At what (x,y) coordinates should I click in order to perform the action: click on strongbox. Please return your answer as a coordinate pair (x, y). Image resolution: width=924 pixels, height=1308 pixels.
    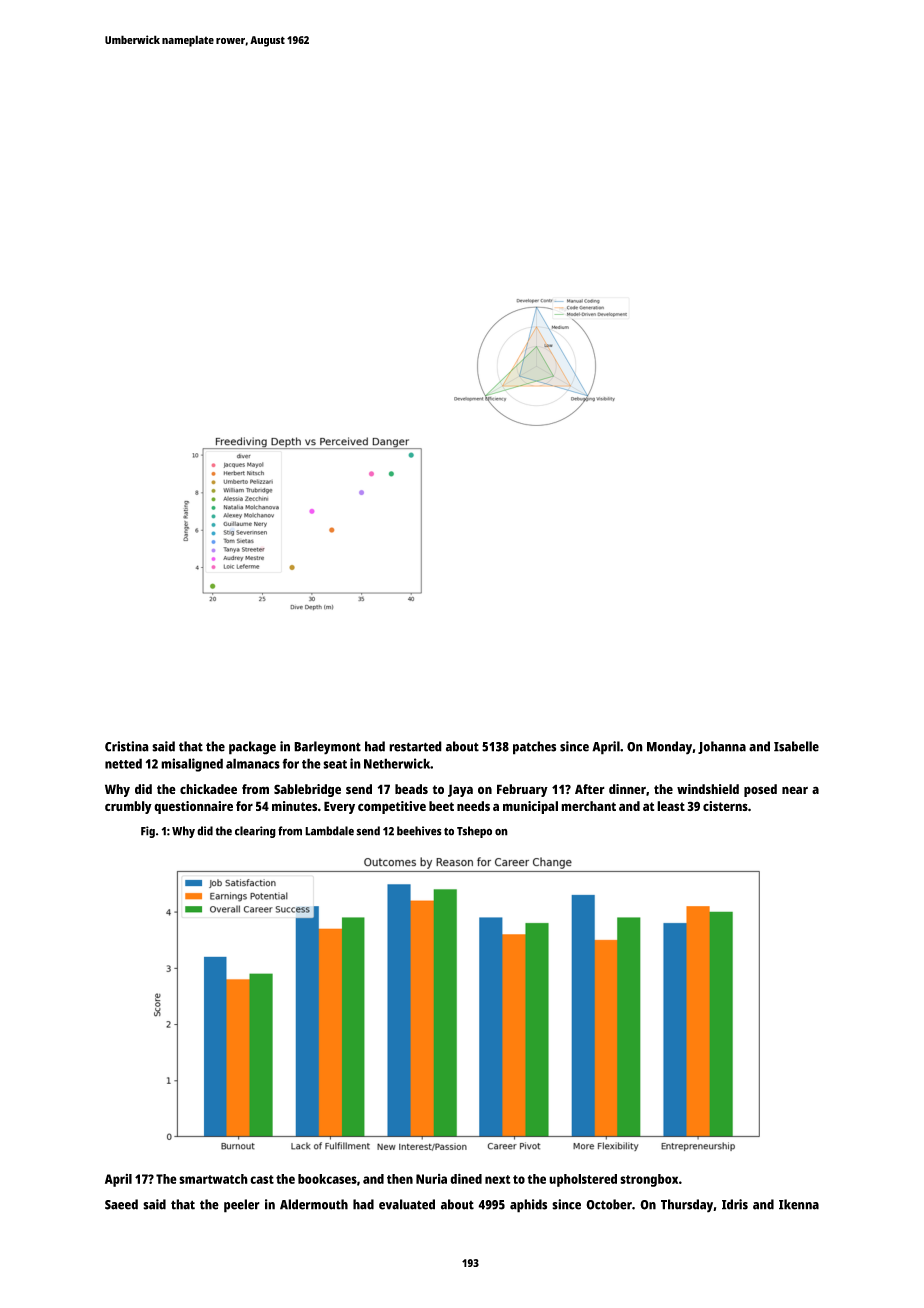
    Looking at the image, I should click on (649, 1180).
